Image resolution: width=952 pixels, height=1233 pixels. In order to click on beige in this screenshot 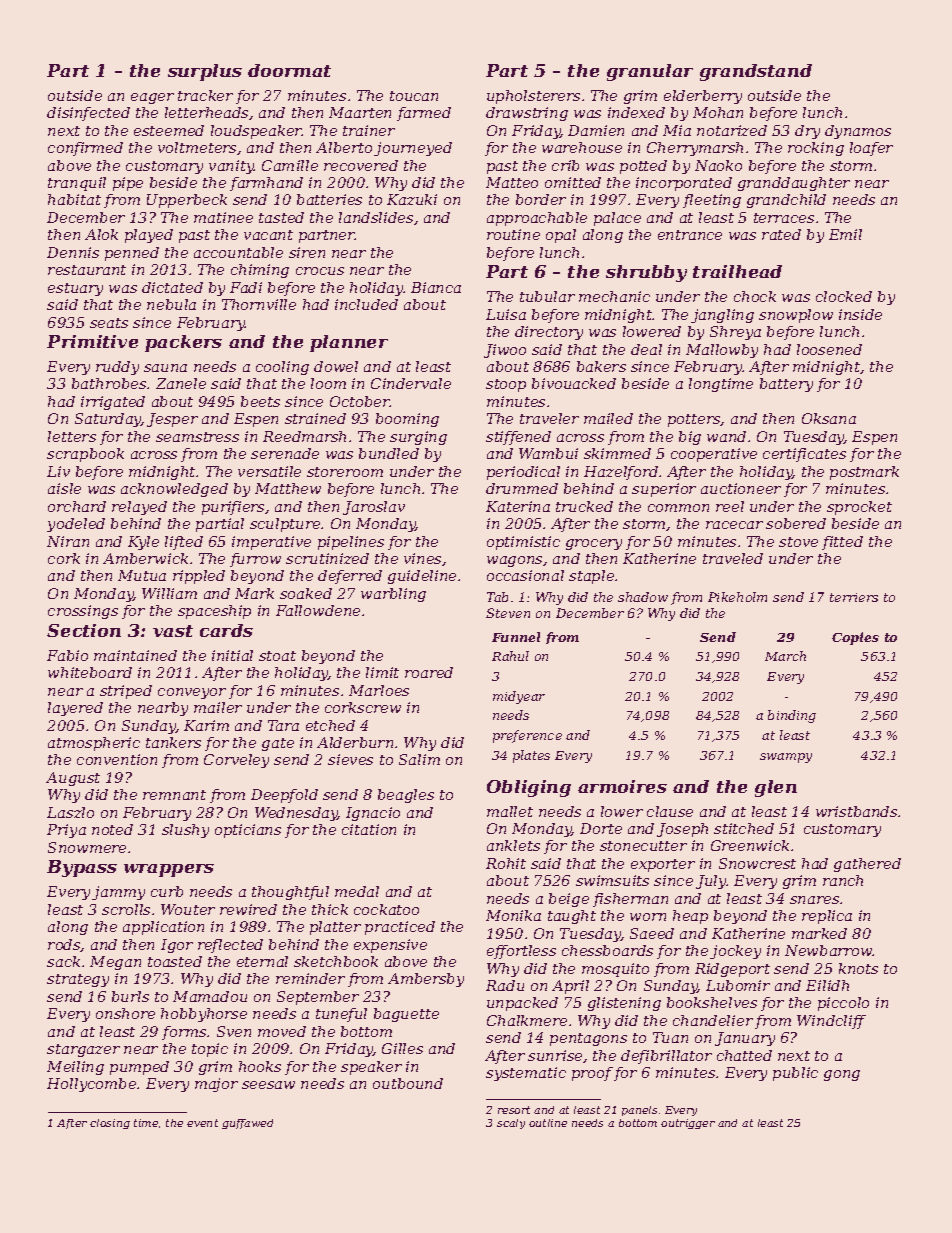, I will do `click(569, 900)`.
